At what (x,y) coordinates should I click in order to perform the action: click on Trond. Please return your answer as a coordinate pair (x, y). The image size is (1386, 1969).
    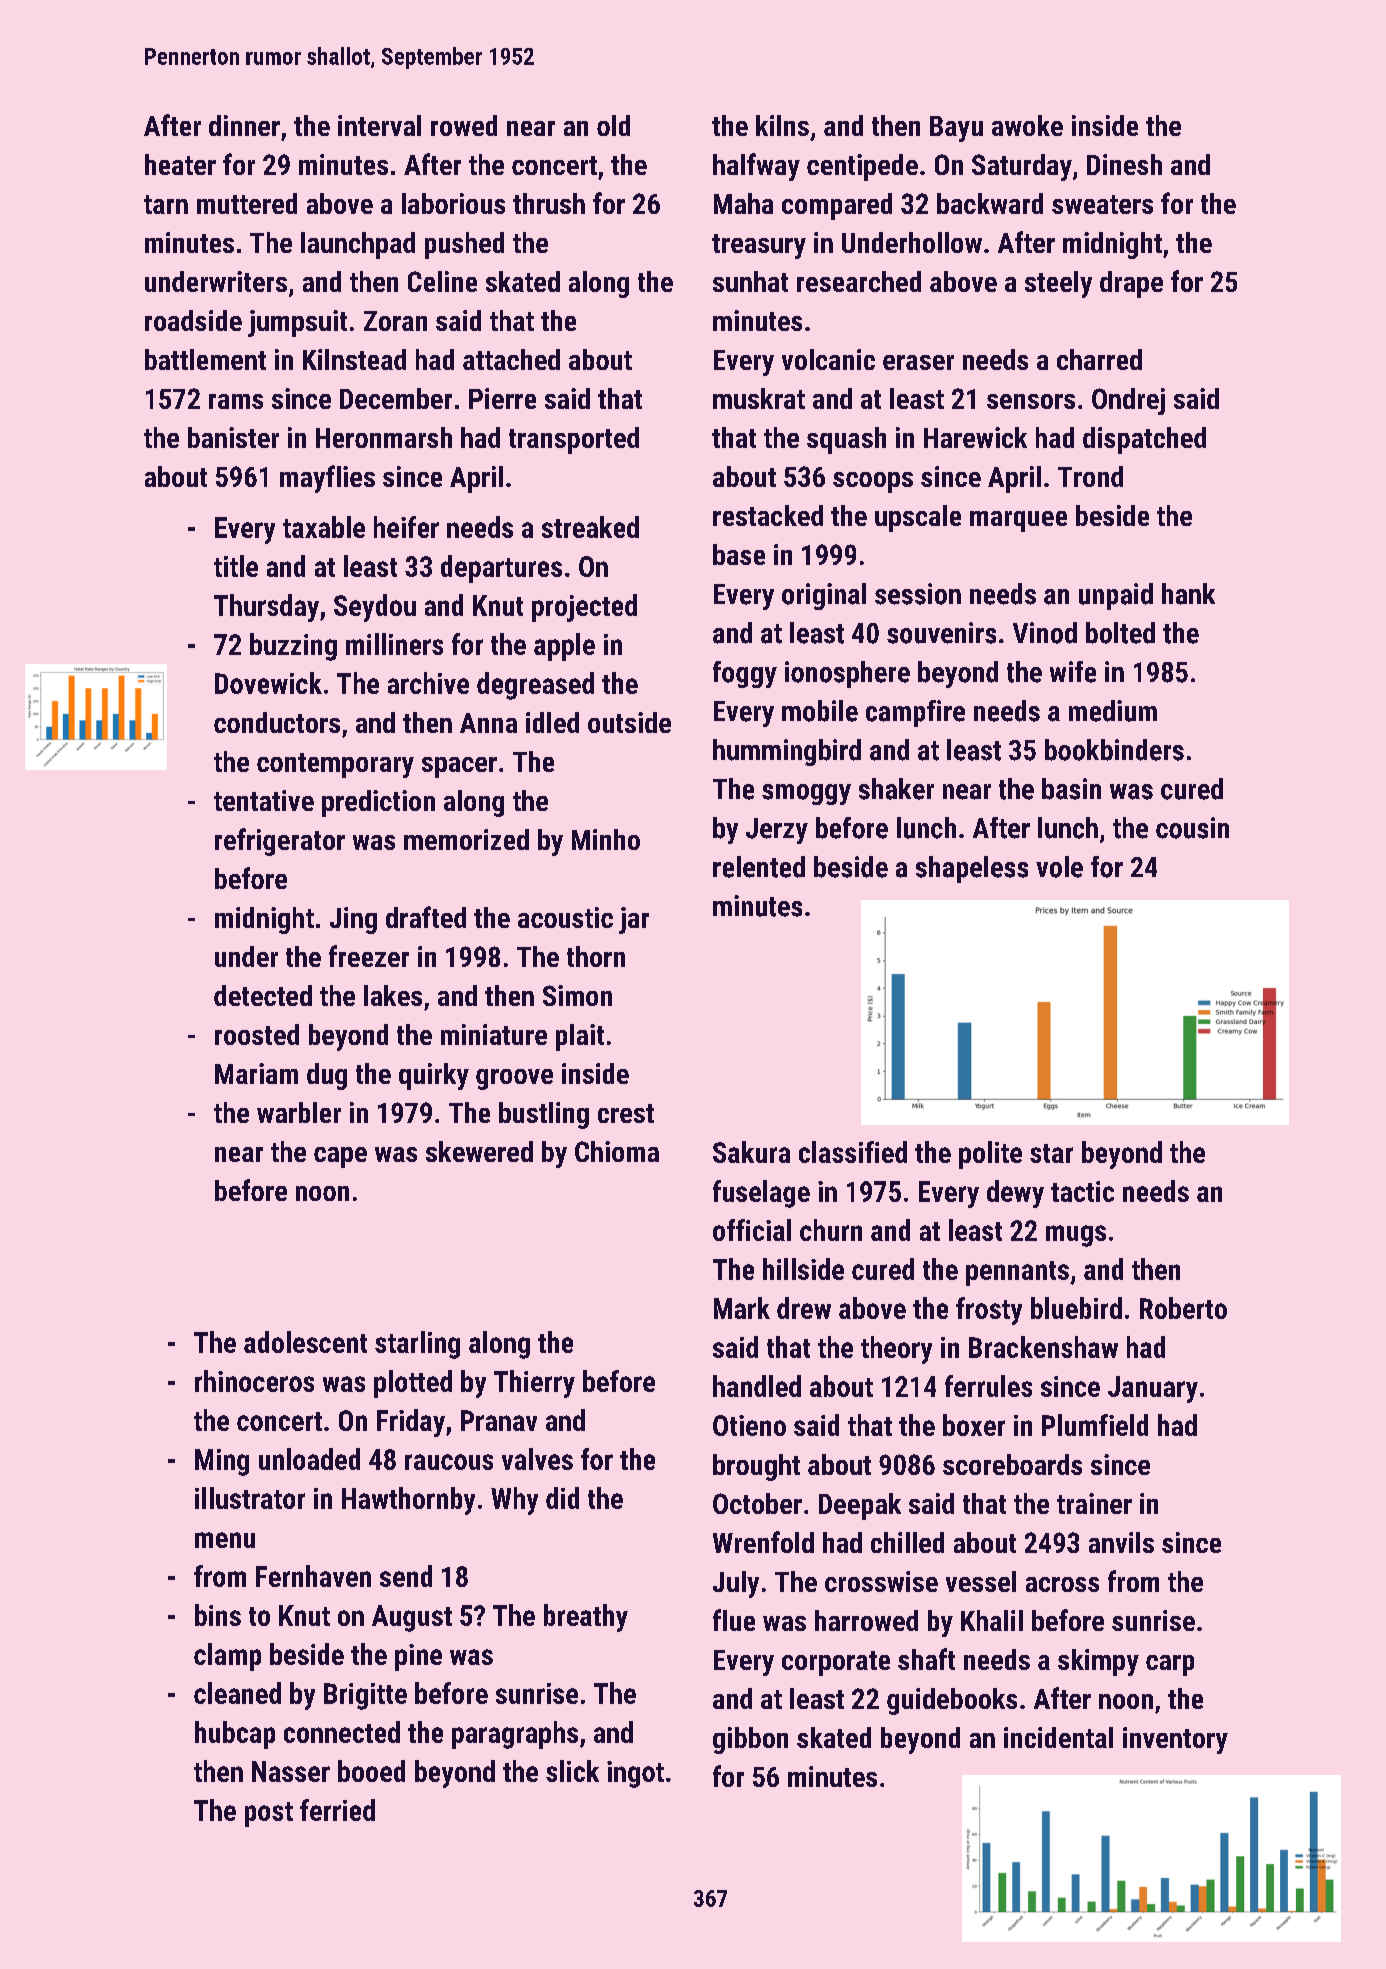
    Looking at the image, I should click on (1090, 476).
